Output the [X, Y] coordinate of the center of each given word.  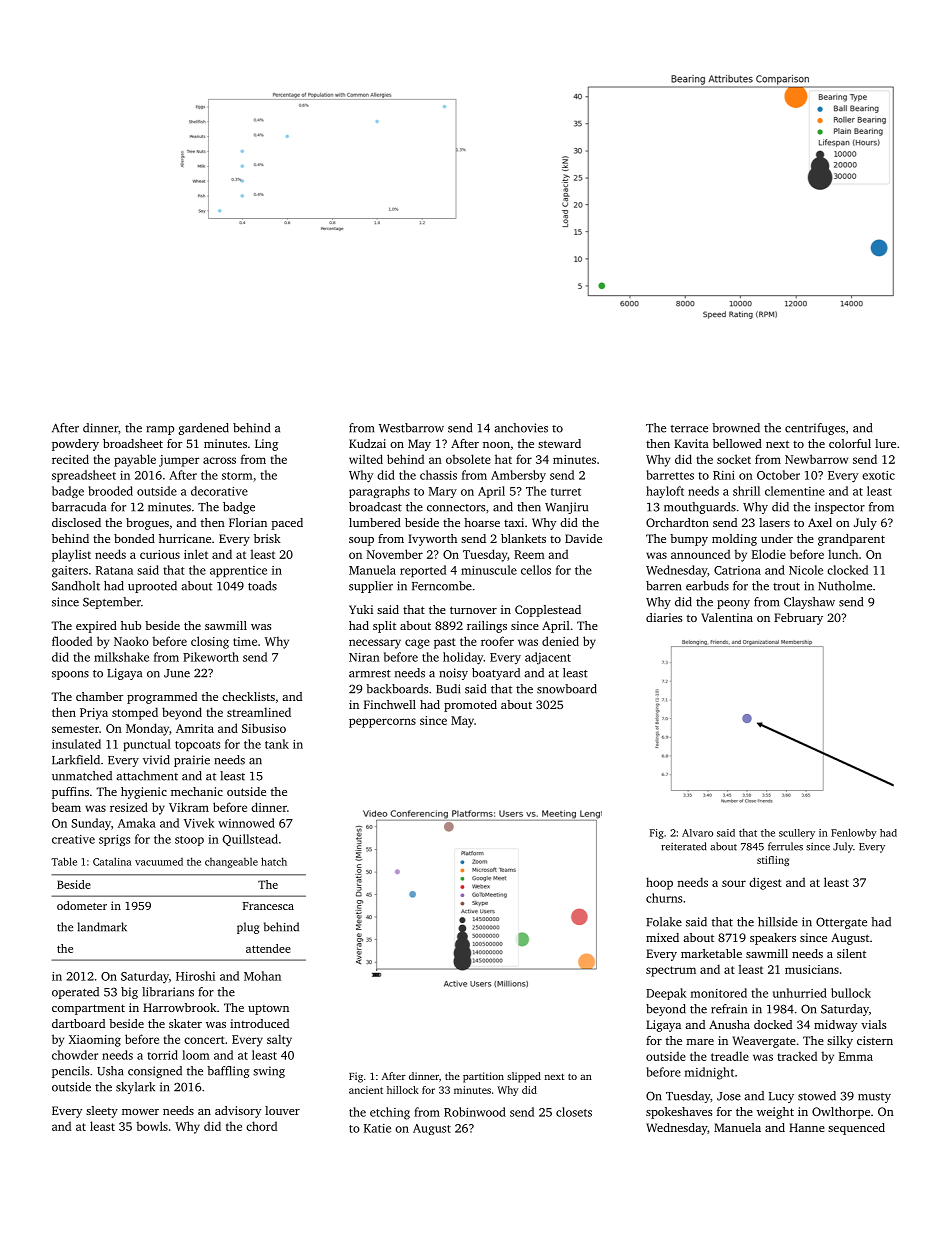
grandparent [851, 540]
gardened [203, 429]
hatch [274, 861]
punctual [147, 745]
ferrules [785, 846]
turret [566, 492]
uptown [268, 1010]
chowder [75, 1055]
